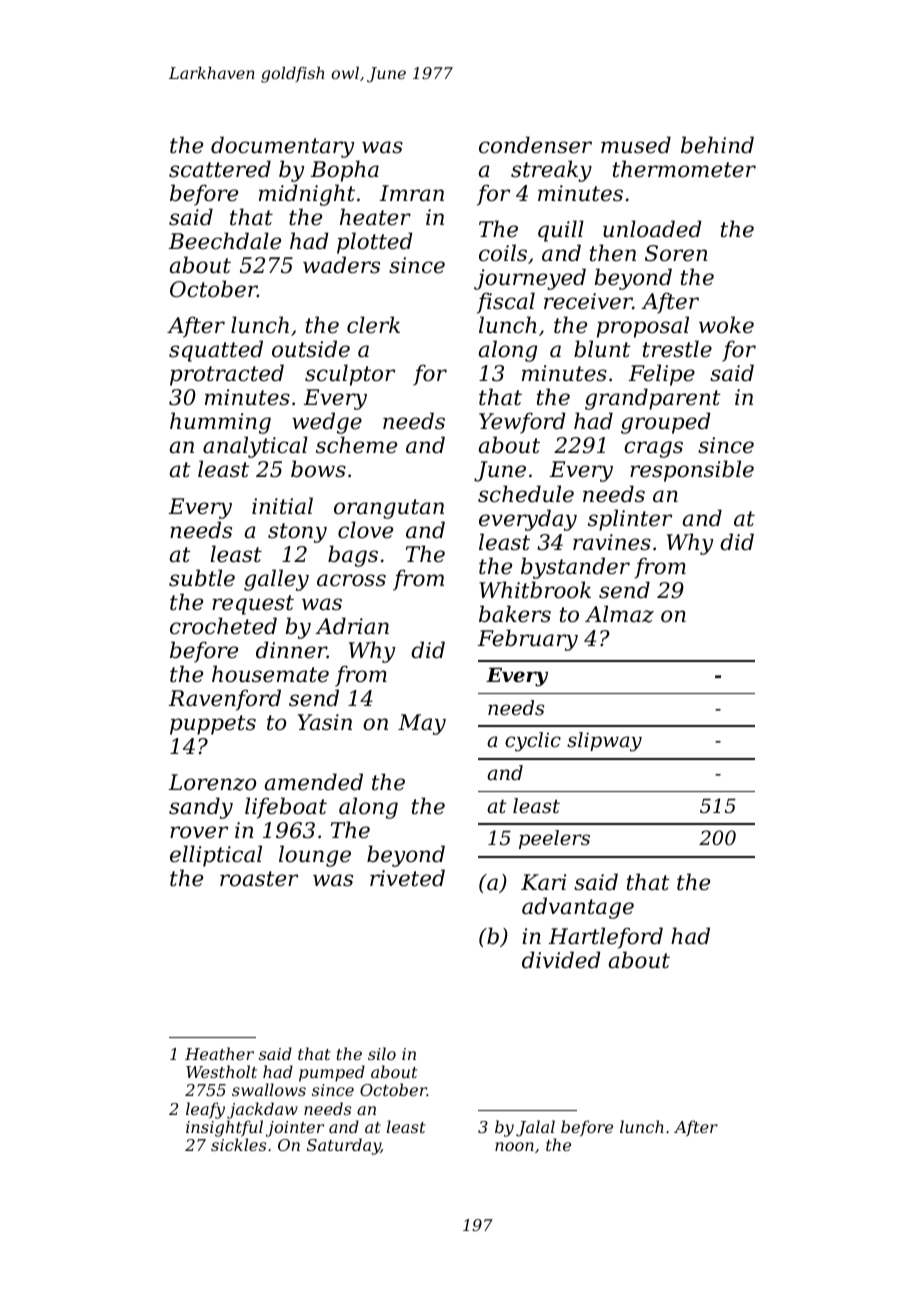 This page has height=1311, width=924. I want to click on Beechdale, so click(225, 241).
